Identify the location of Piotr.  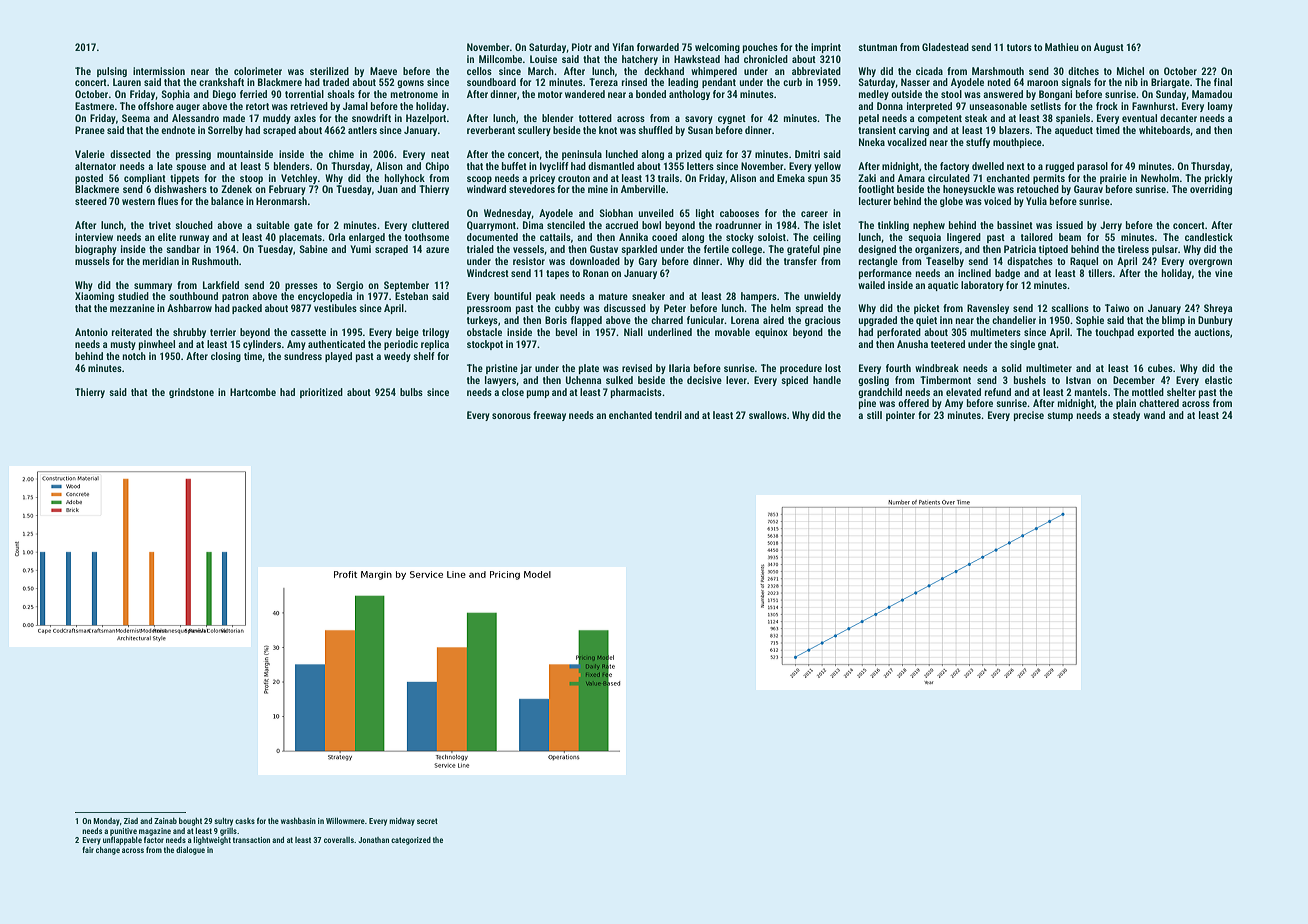
(582, 47).
